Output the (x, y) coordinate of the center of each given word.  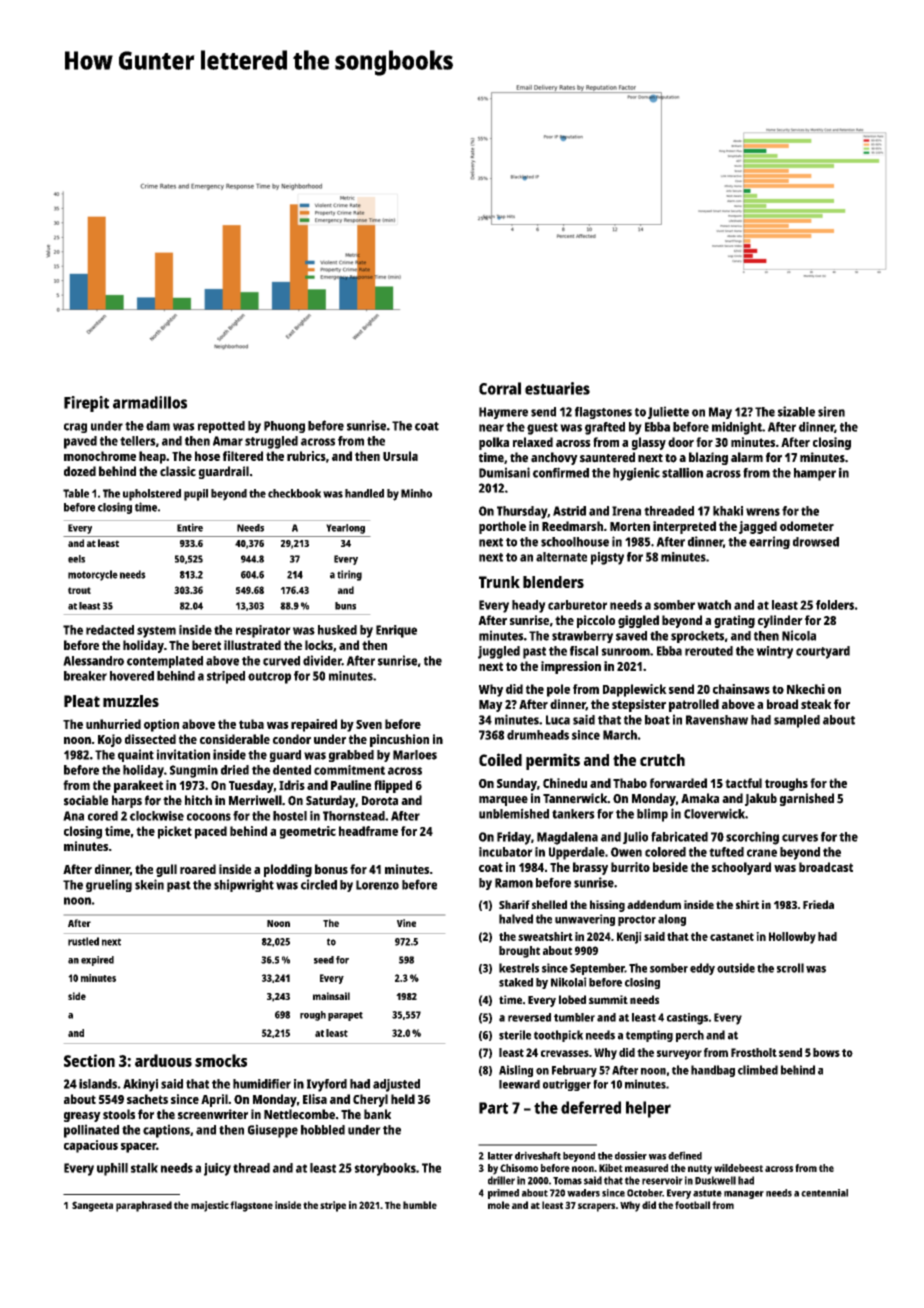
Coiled (500, 759)
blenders (553, 582)
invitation (183, 754)
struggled (271, 442)
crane (762, 853)
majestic (210, 1206)
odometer (807, 526)
